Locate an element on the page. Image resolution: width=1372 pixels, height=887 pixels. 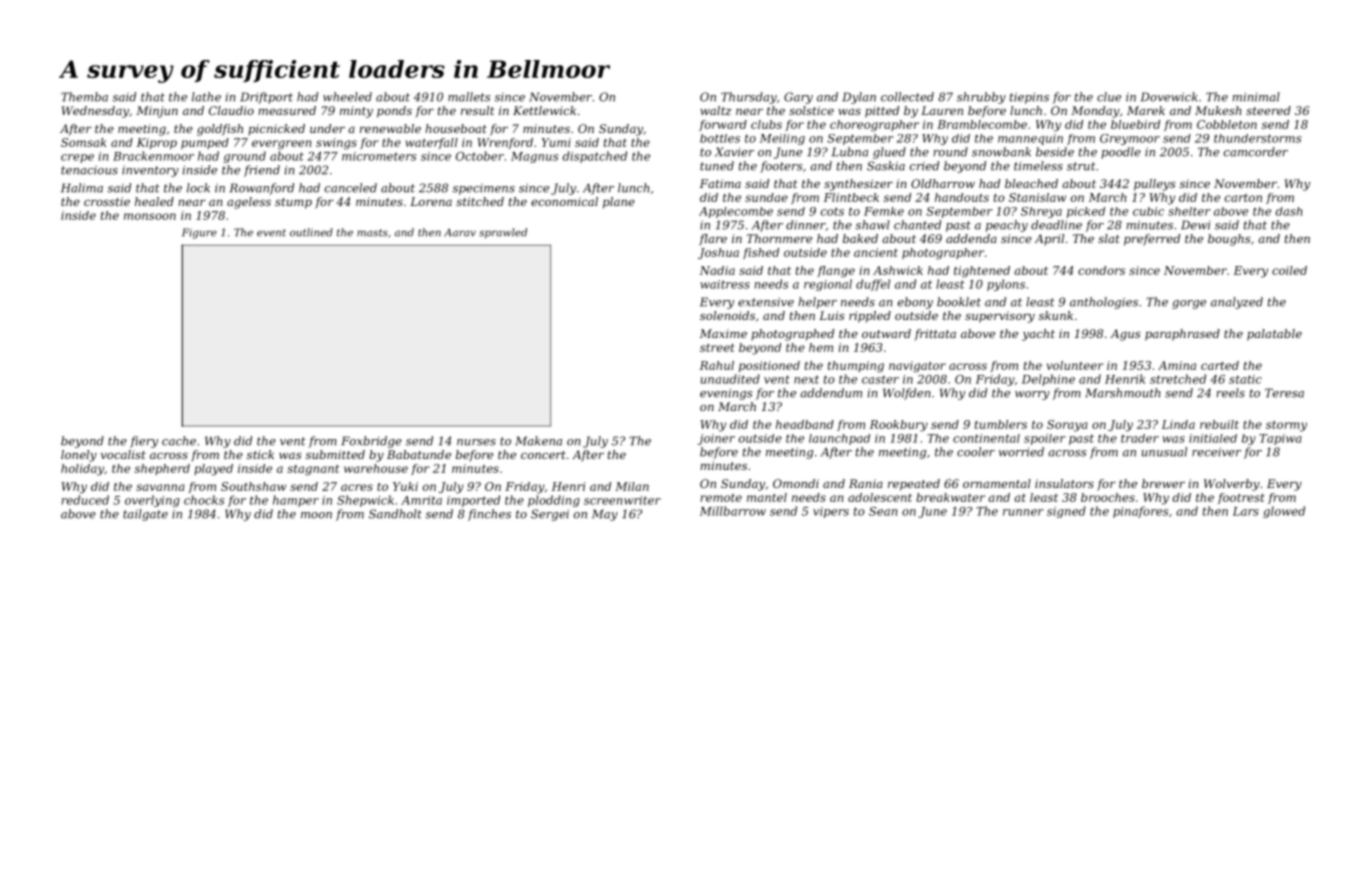
Omondi is located at coordinates (796, 483).
